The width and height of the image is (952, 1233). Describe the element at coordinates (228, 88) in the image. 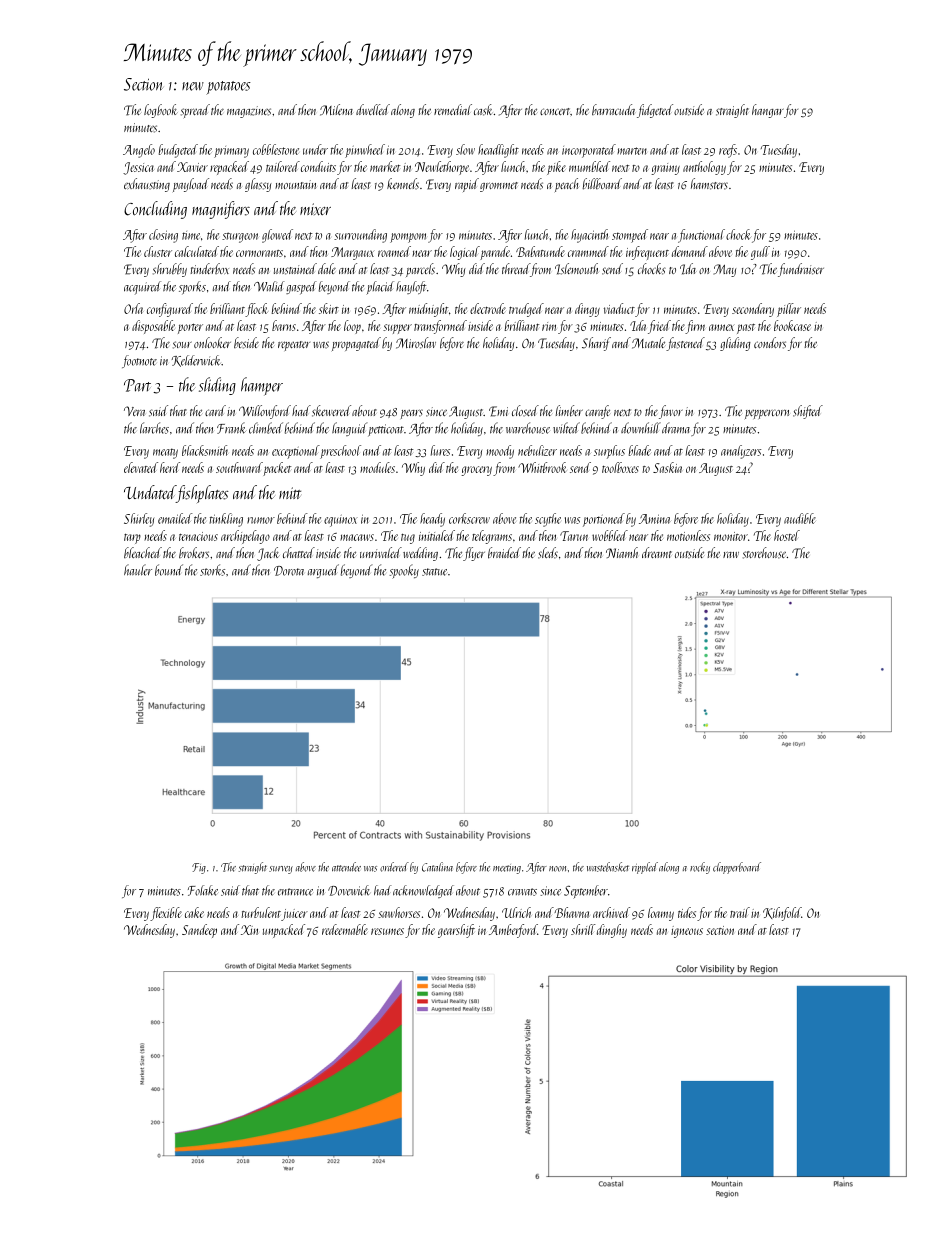

I see `potatoes` at that location.
